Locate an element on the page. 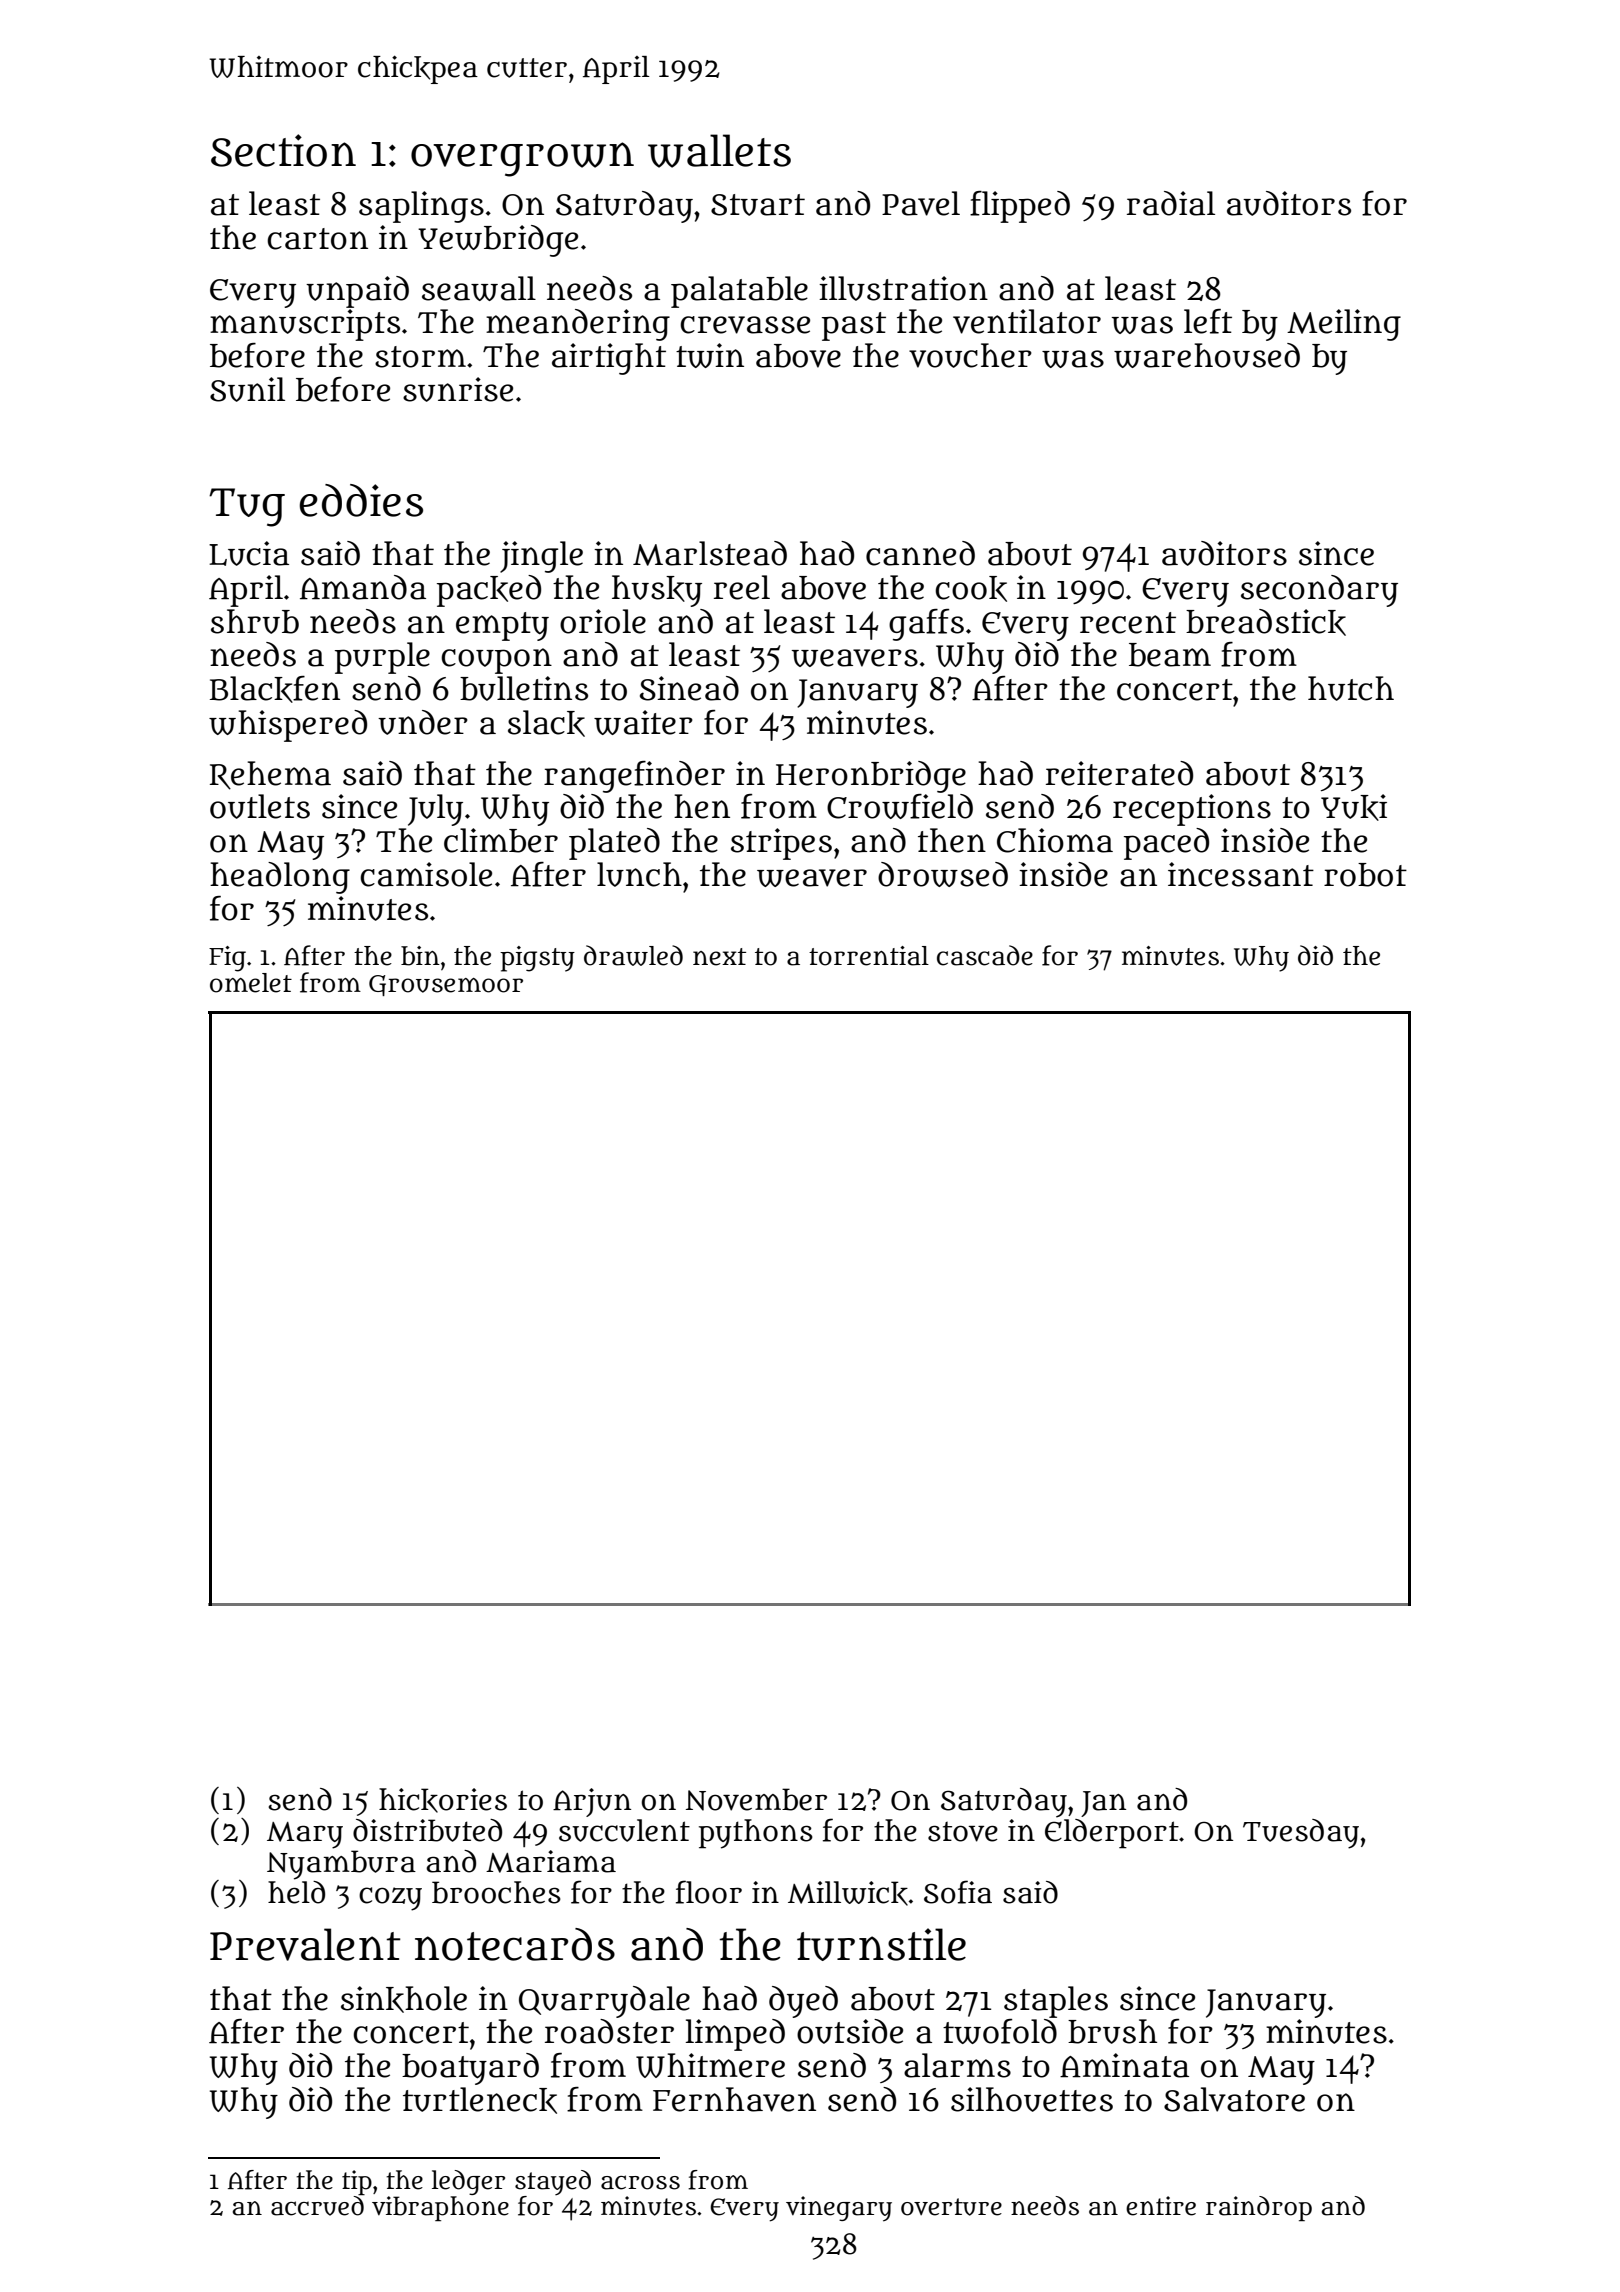 Image resolution: width=1620 pixels, height=2292 pixels. Arjun is located at coordinates (592, 1802).
